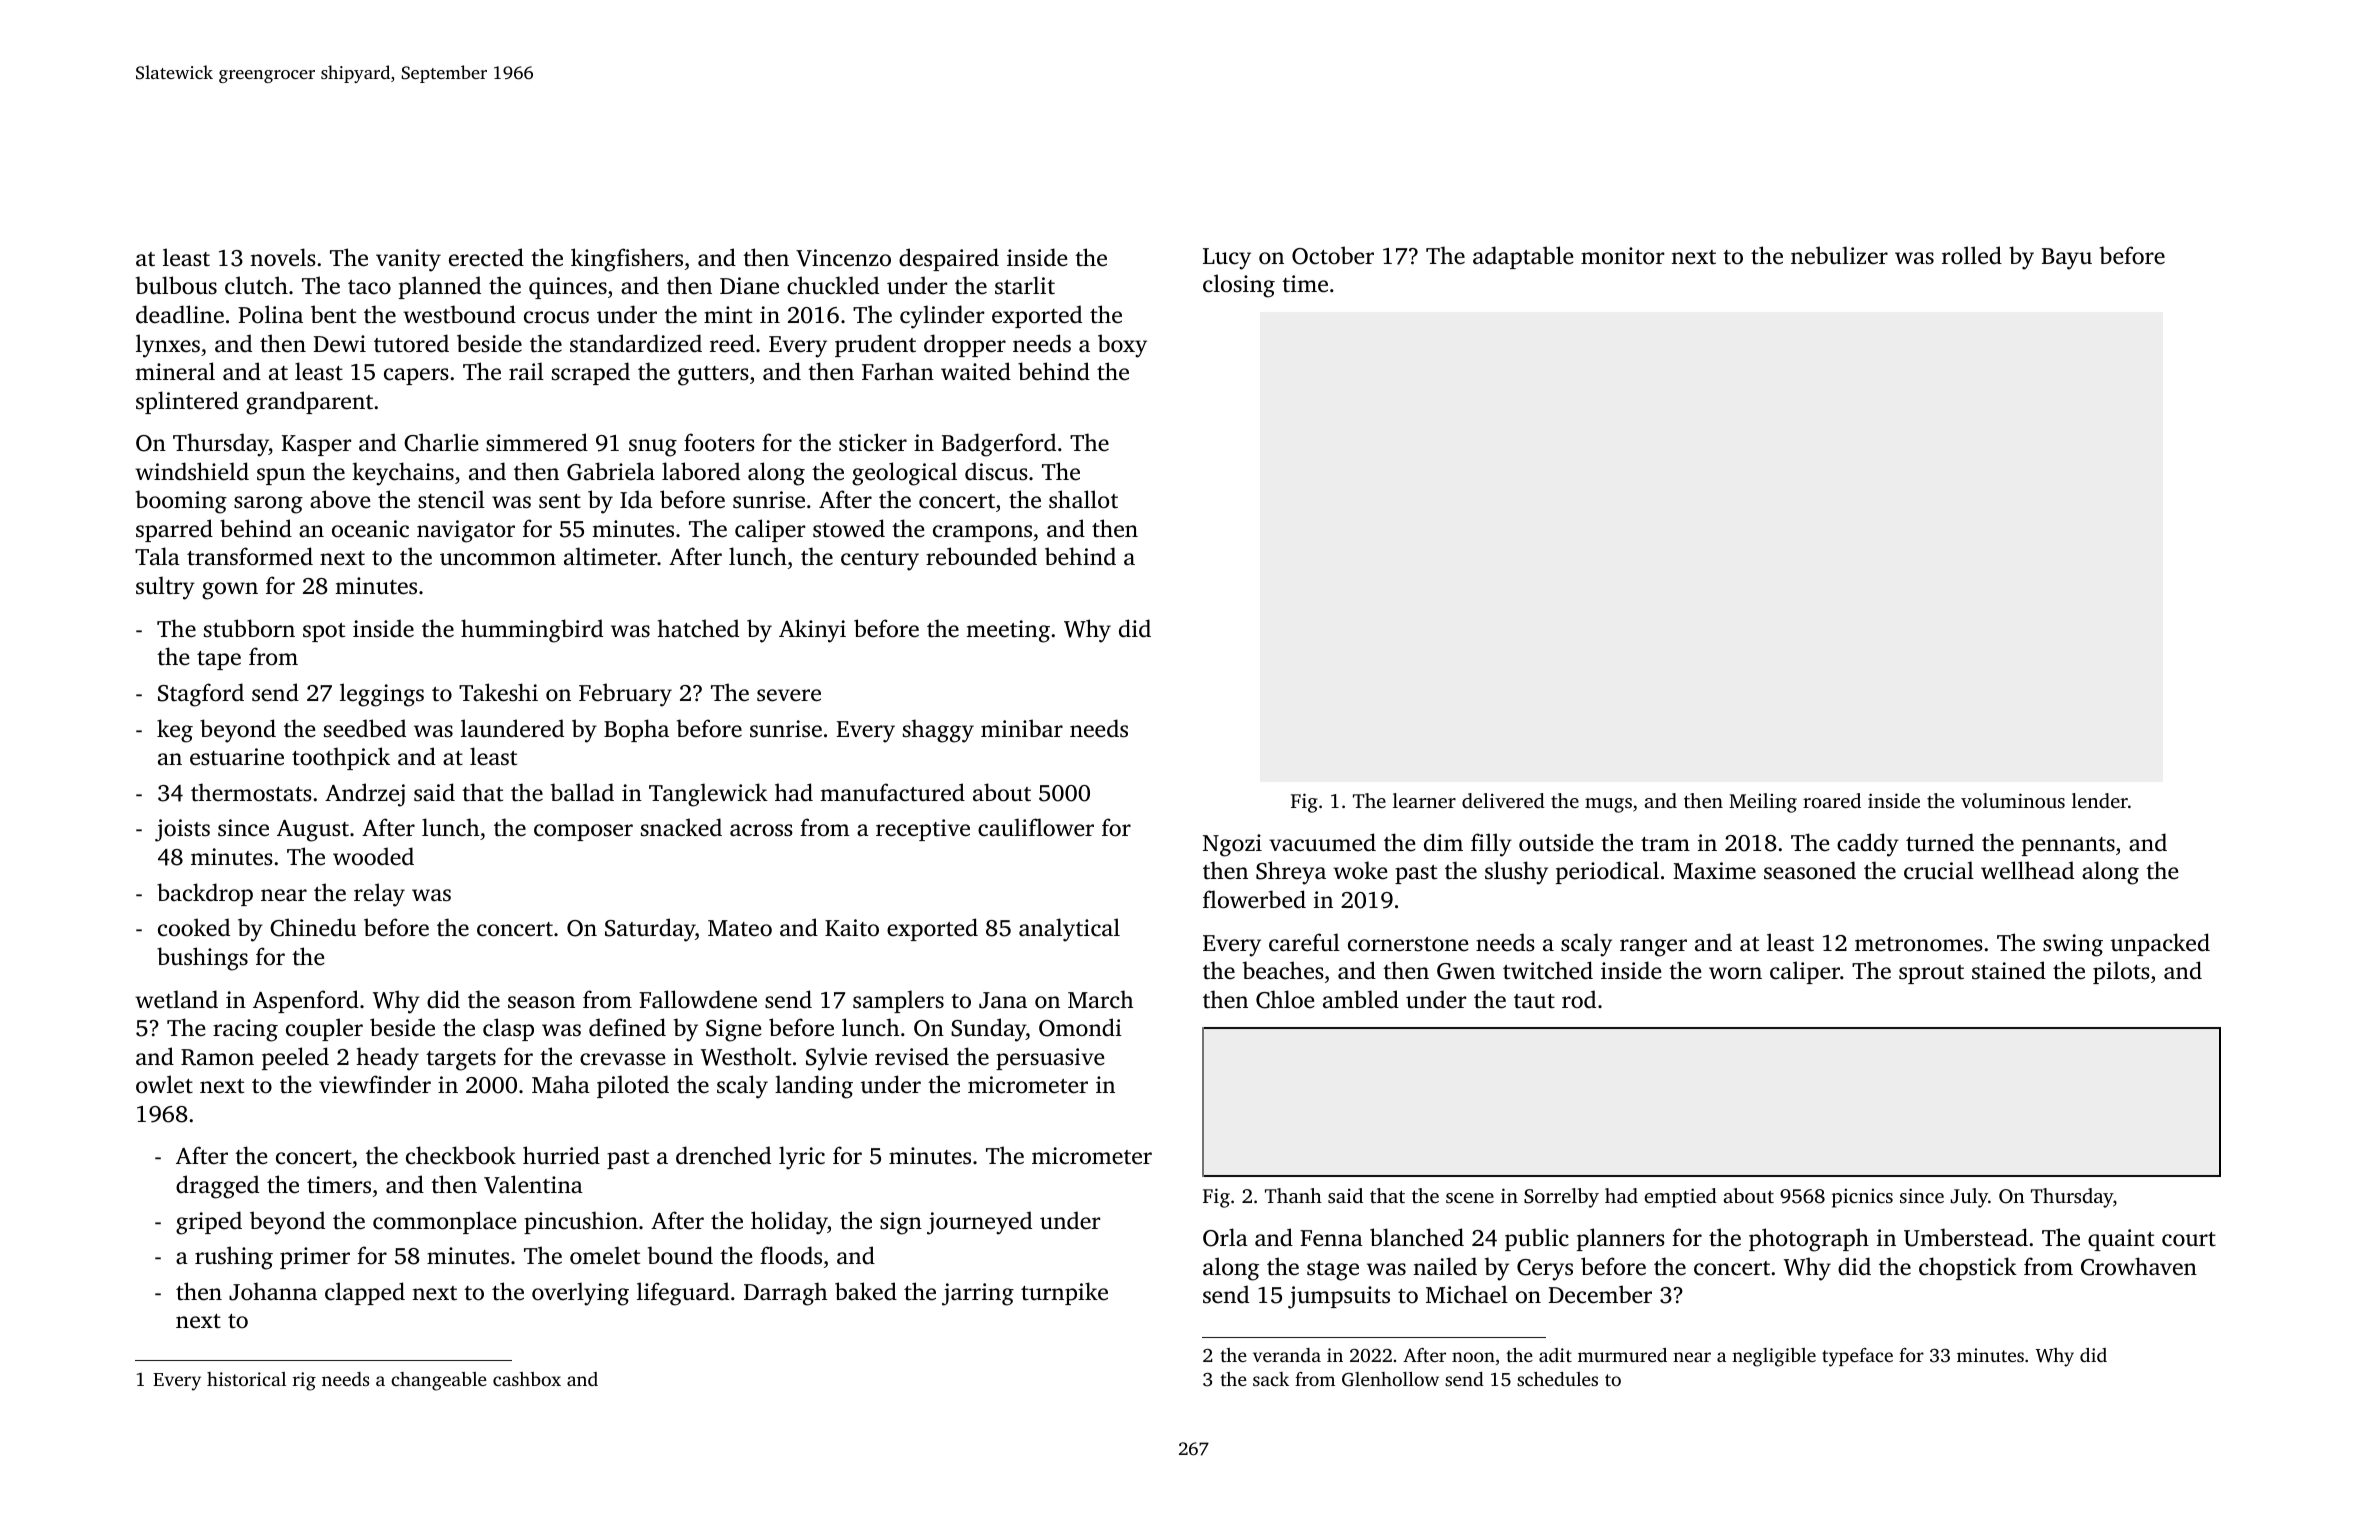 This document has height=1524, width=2356. Describe the element at coordinates (2027, 870) in the document. I see `wellhead` at that location.
